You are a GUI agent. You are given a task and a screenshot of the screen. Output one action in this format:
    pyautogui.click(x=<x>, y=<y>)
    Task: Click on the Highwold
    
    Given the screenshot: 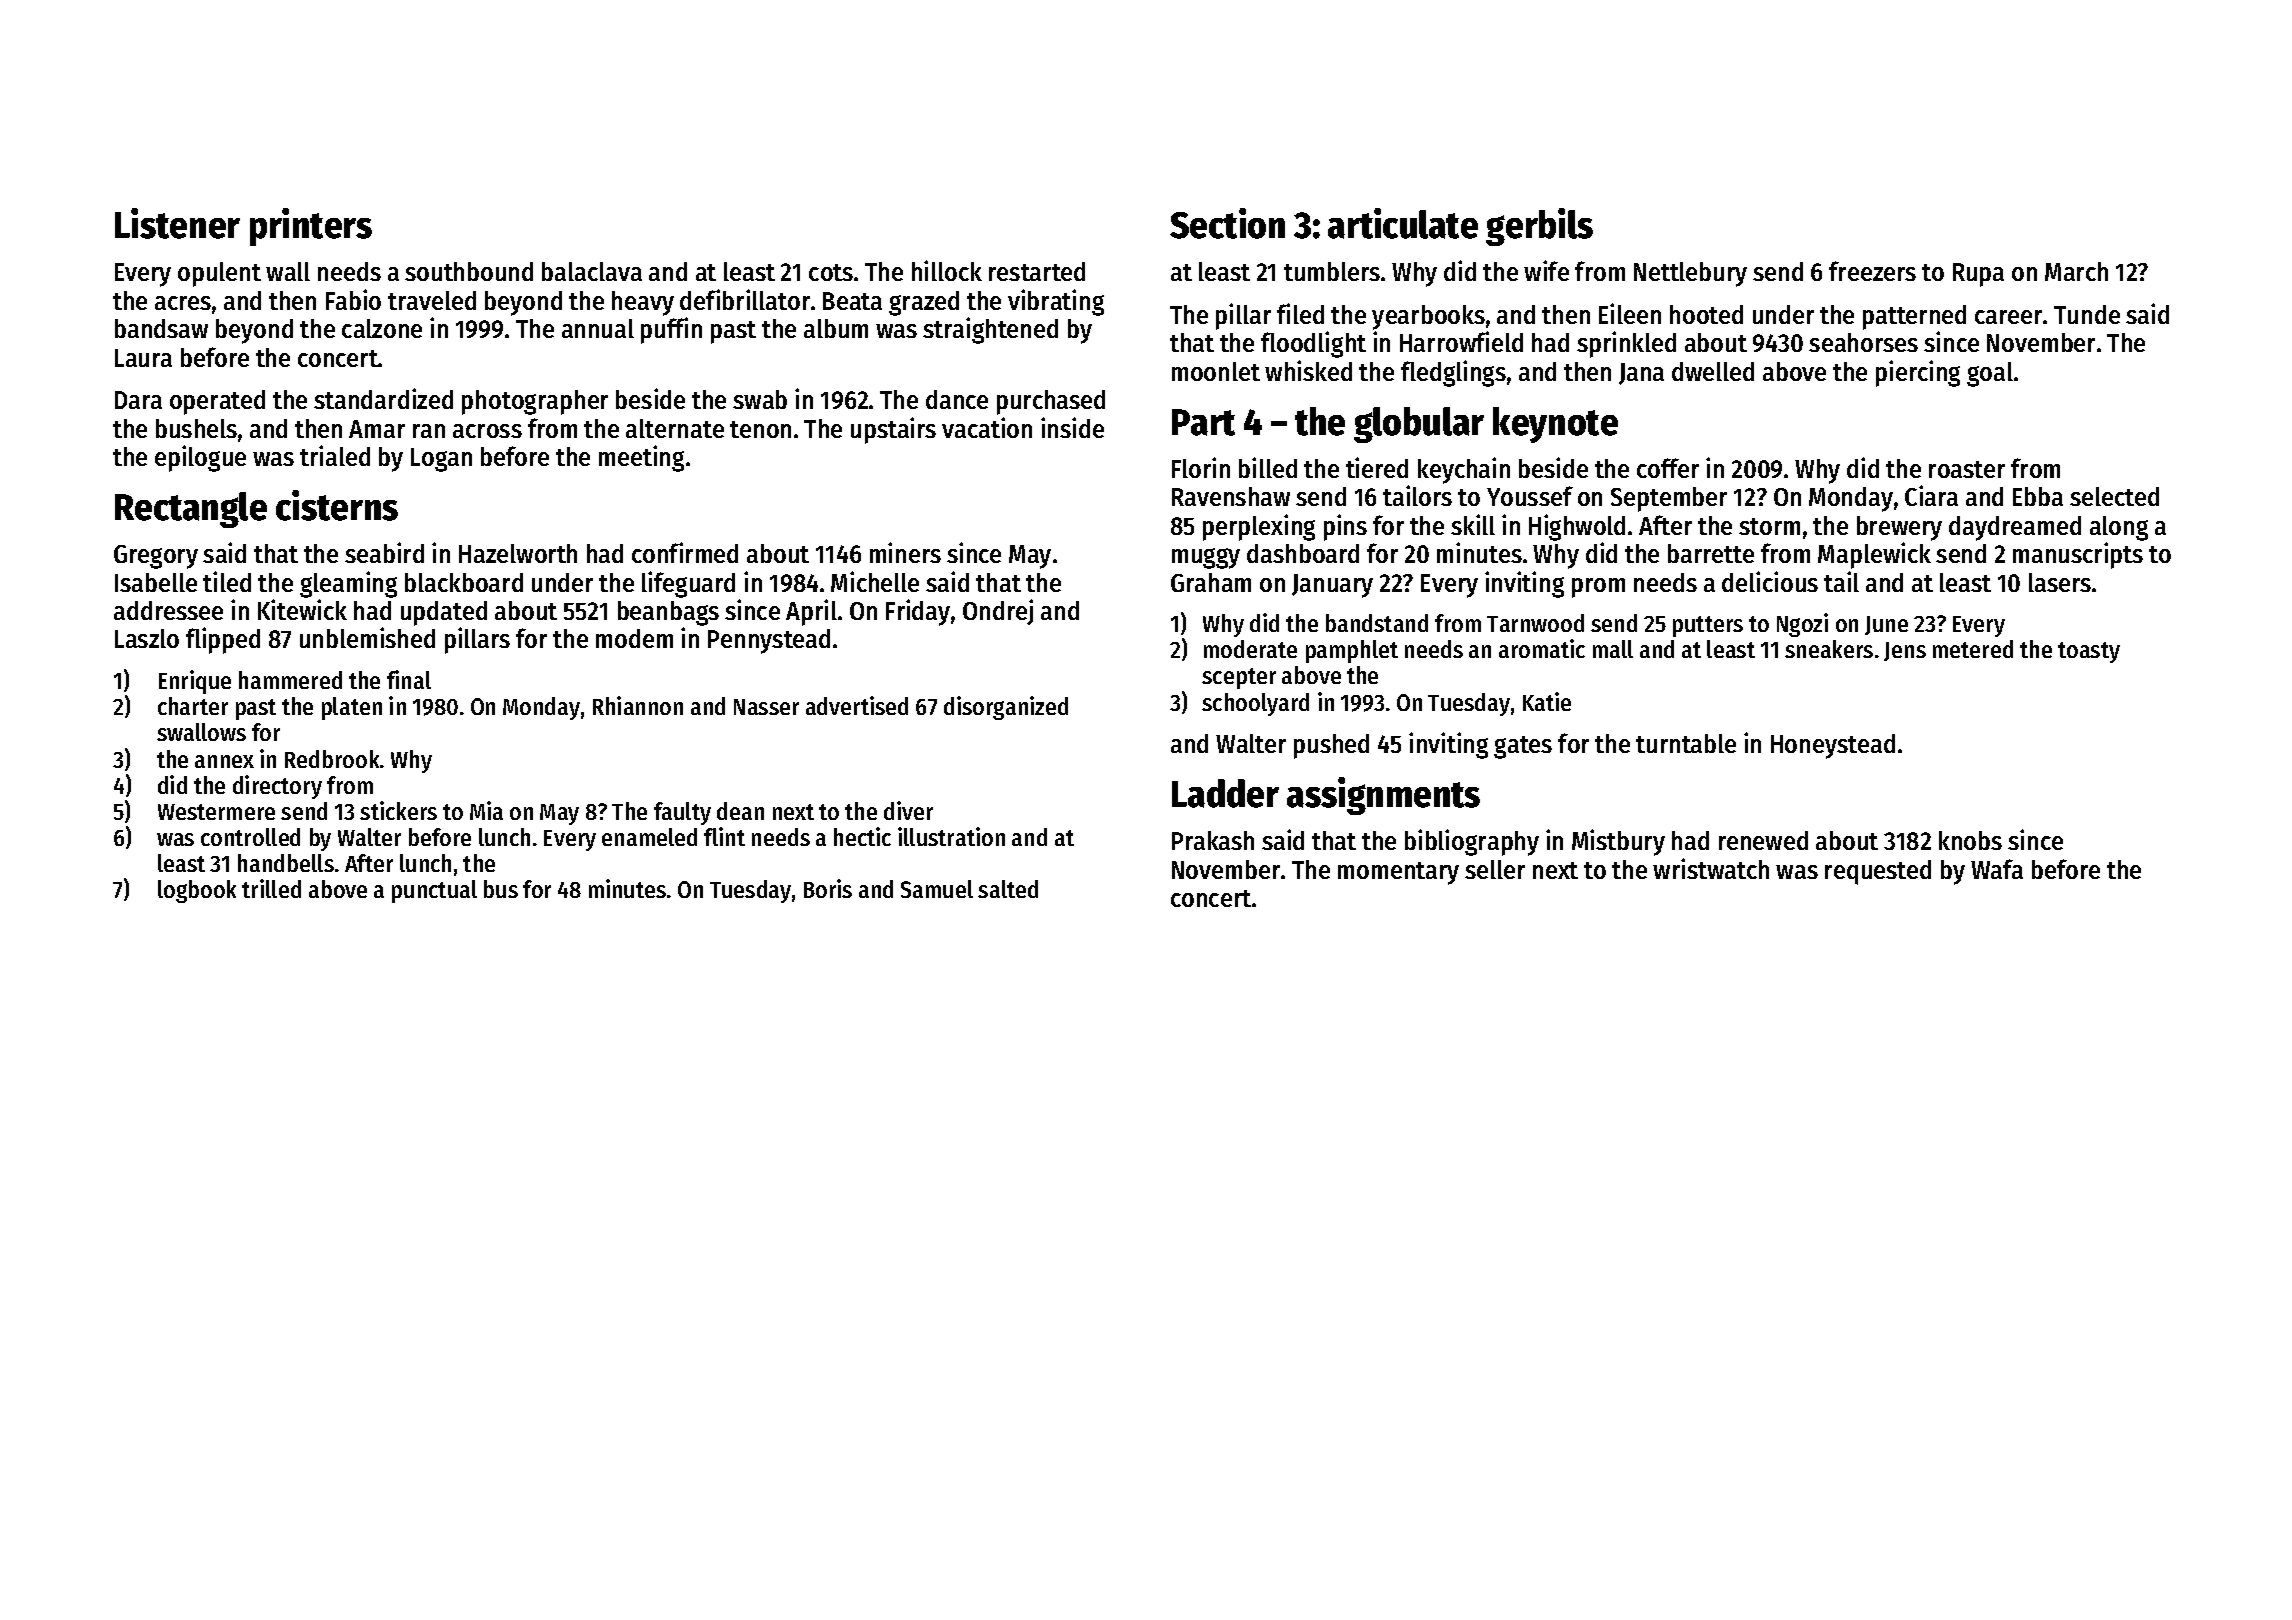 What is the action you would take?
    pyautogui.click(x=1577, y=527)
